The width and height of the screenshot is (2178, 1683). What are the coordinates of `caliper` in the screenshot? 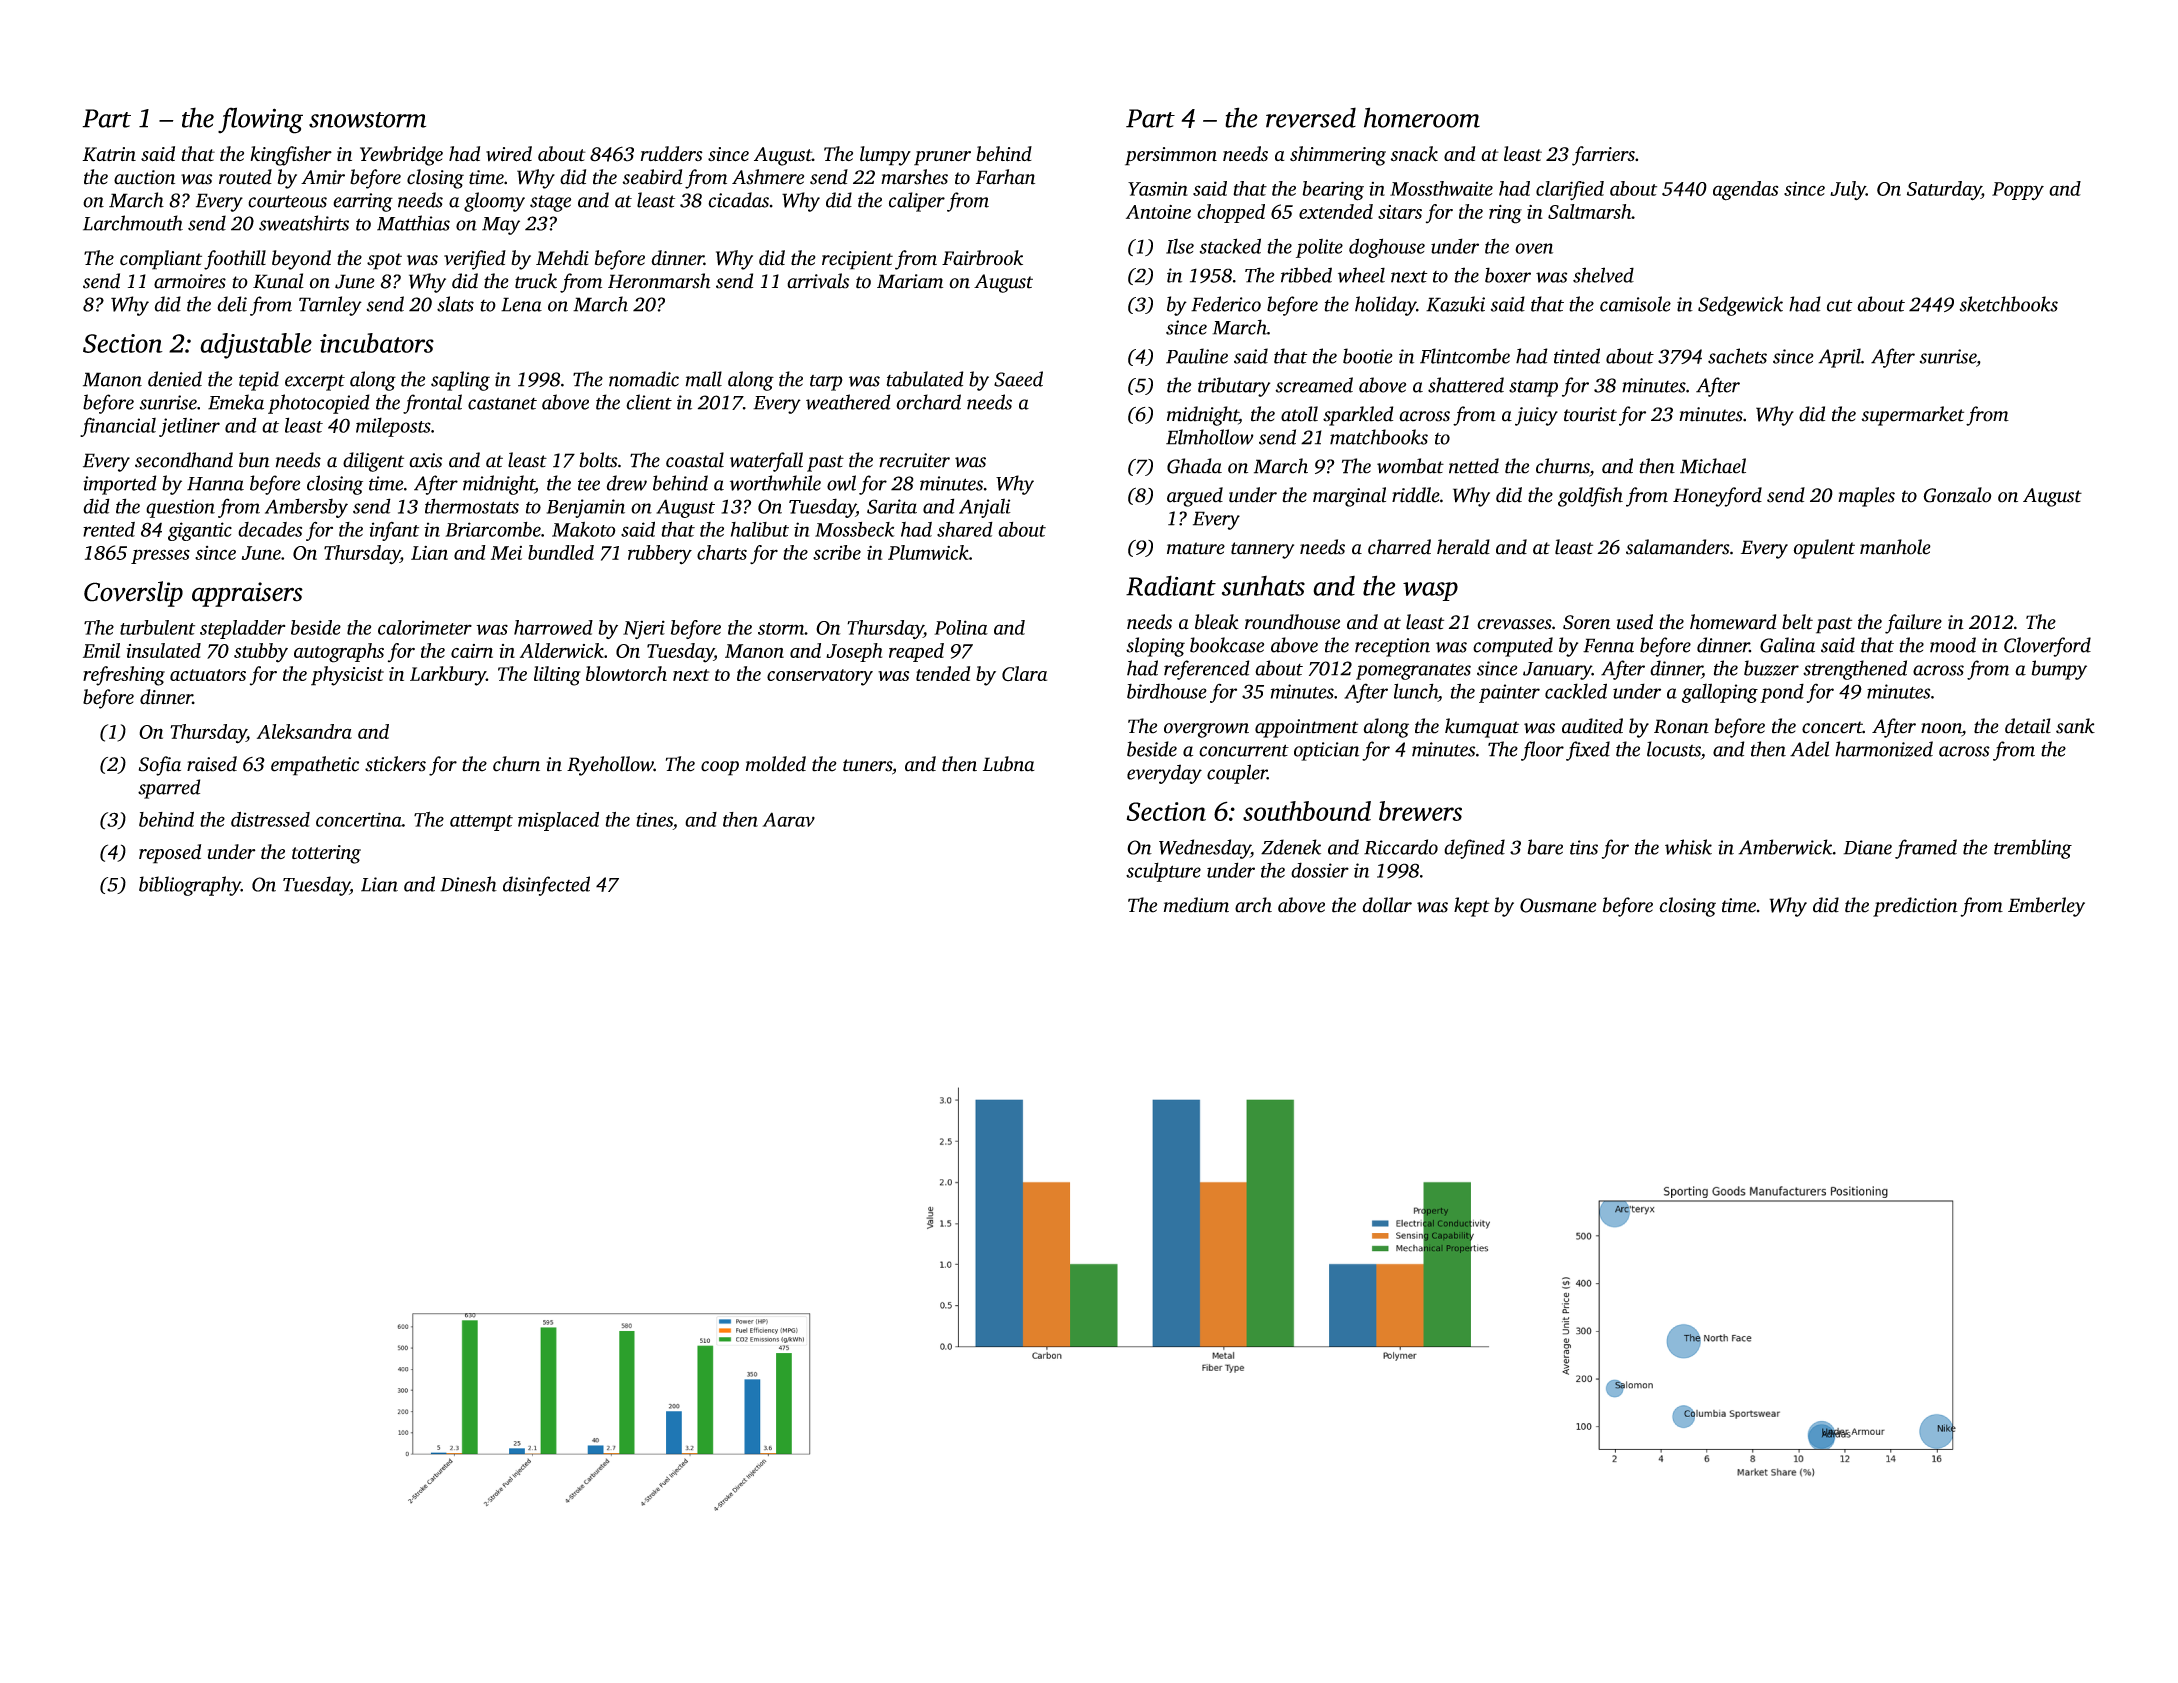 It's located at (917, 202).
